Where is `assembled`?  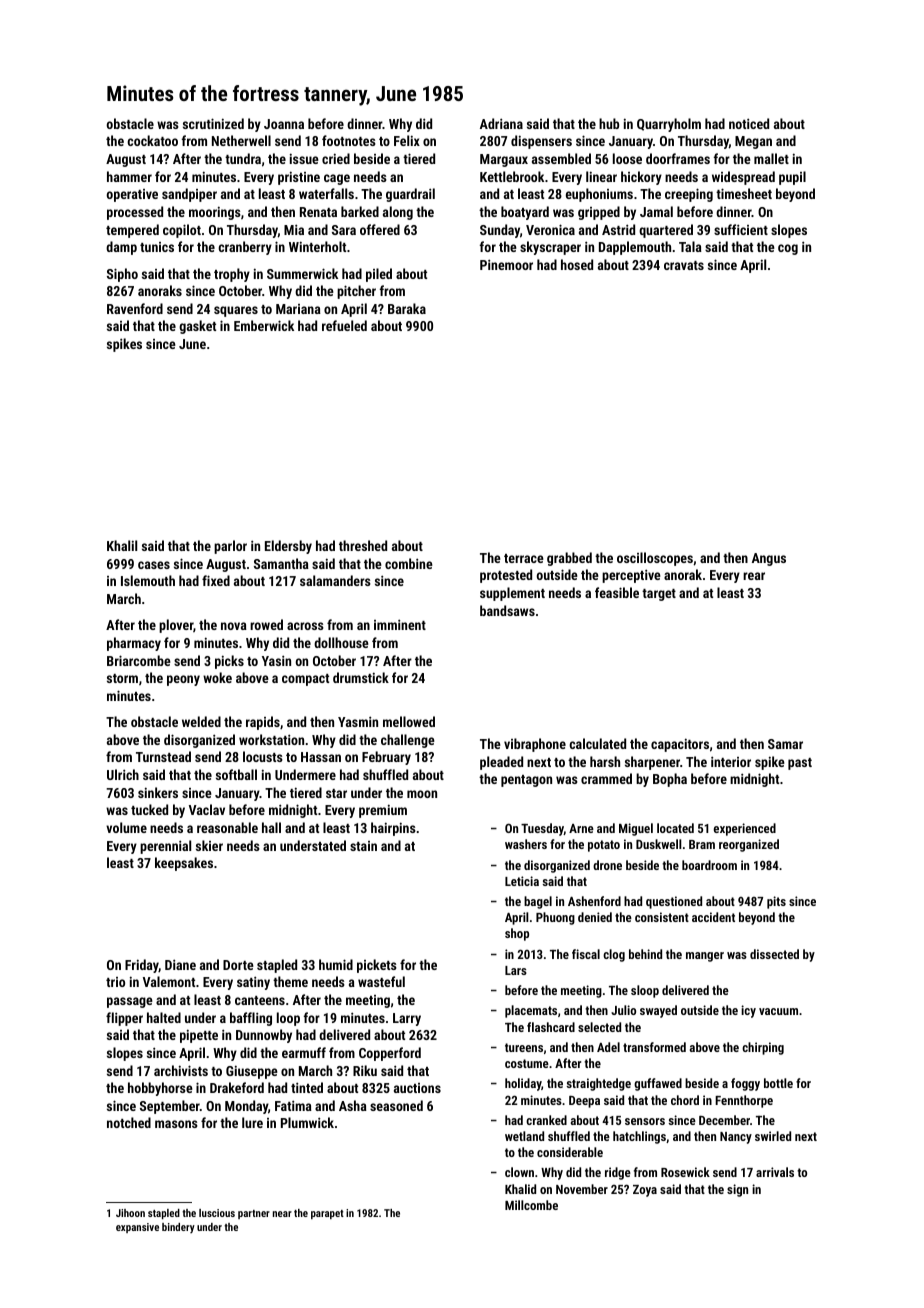 assembled is located at coordinates (561, 158).
